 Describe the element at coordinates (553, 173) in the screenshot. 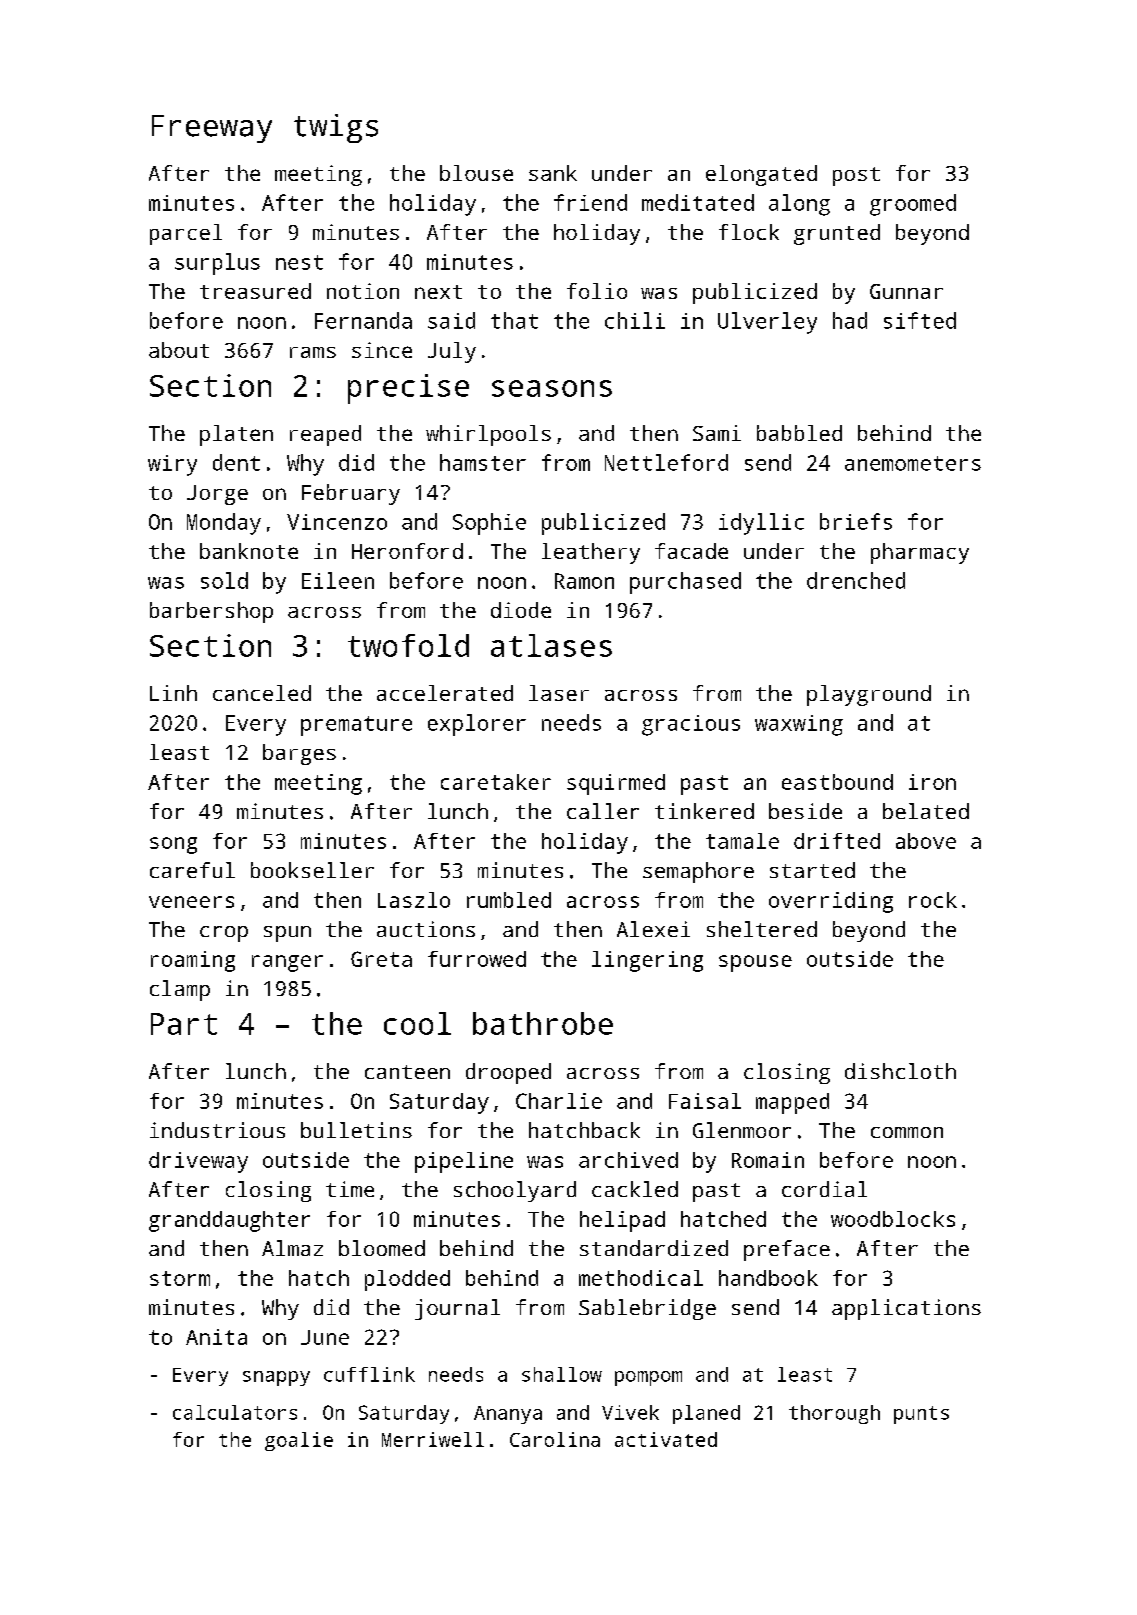

I see `sank` at that location.
